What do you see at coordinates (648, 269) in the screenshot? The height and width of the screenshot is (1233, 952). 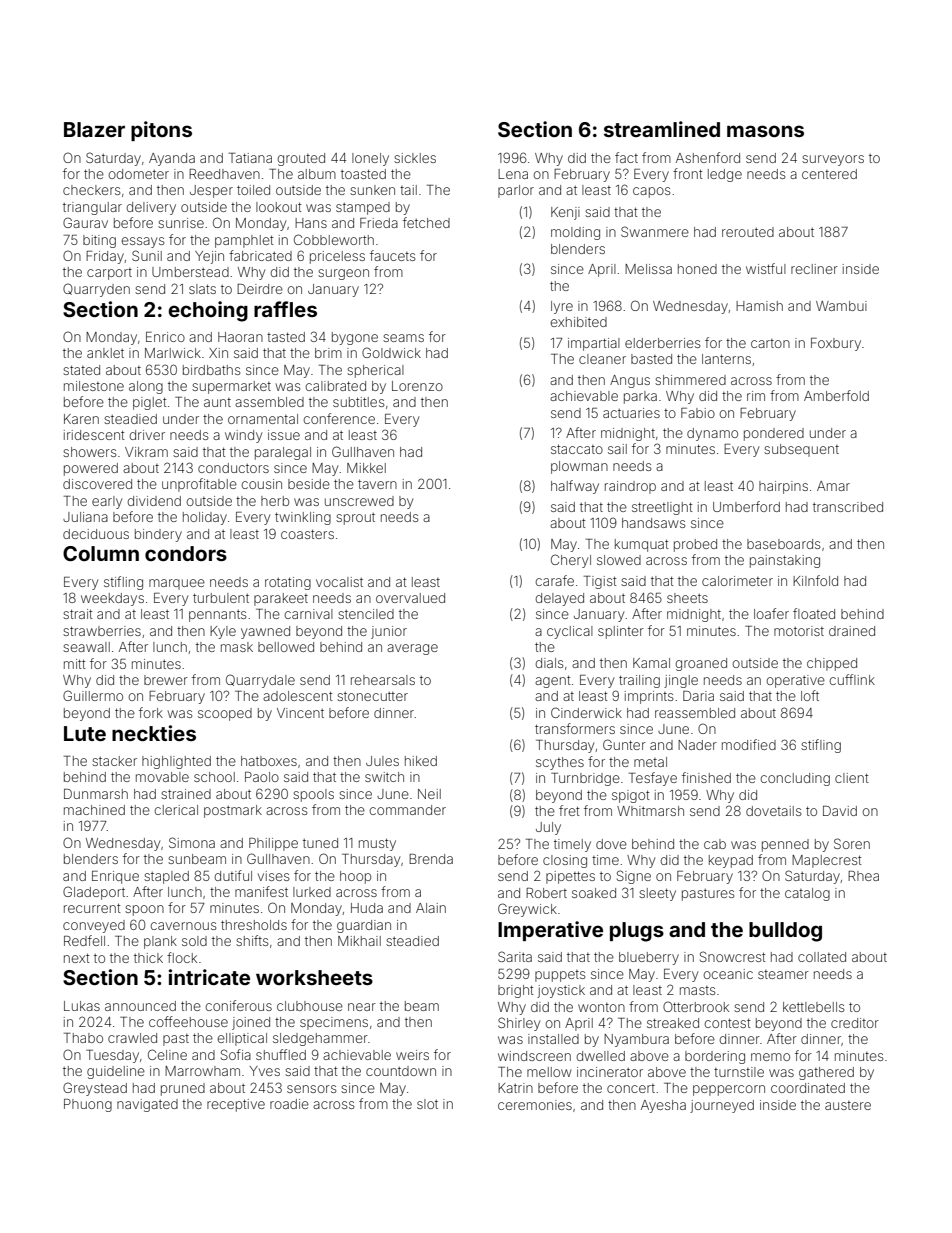 I see `Melissa` at bounding box center [648, 269].
